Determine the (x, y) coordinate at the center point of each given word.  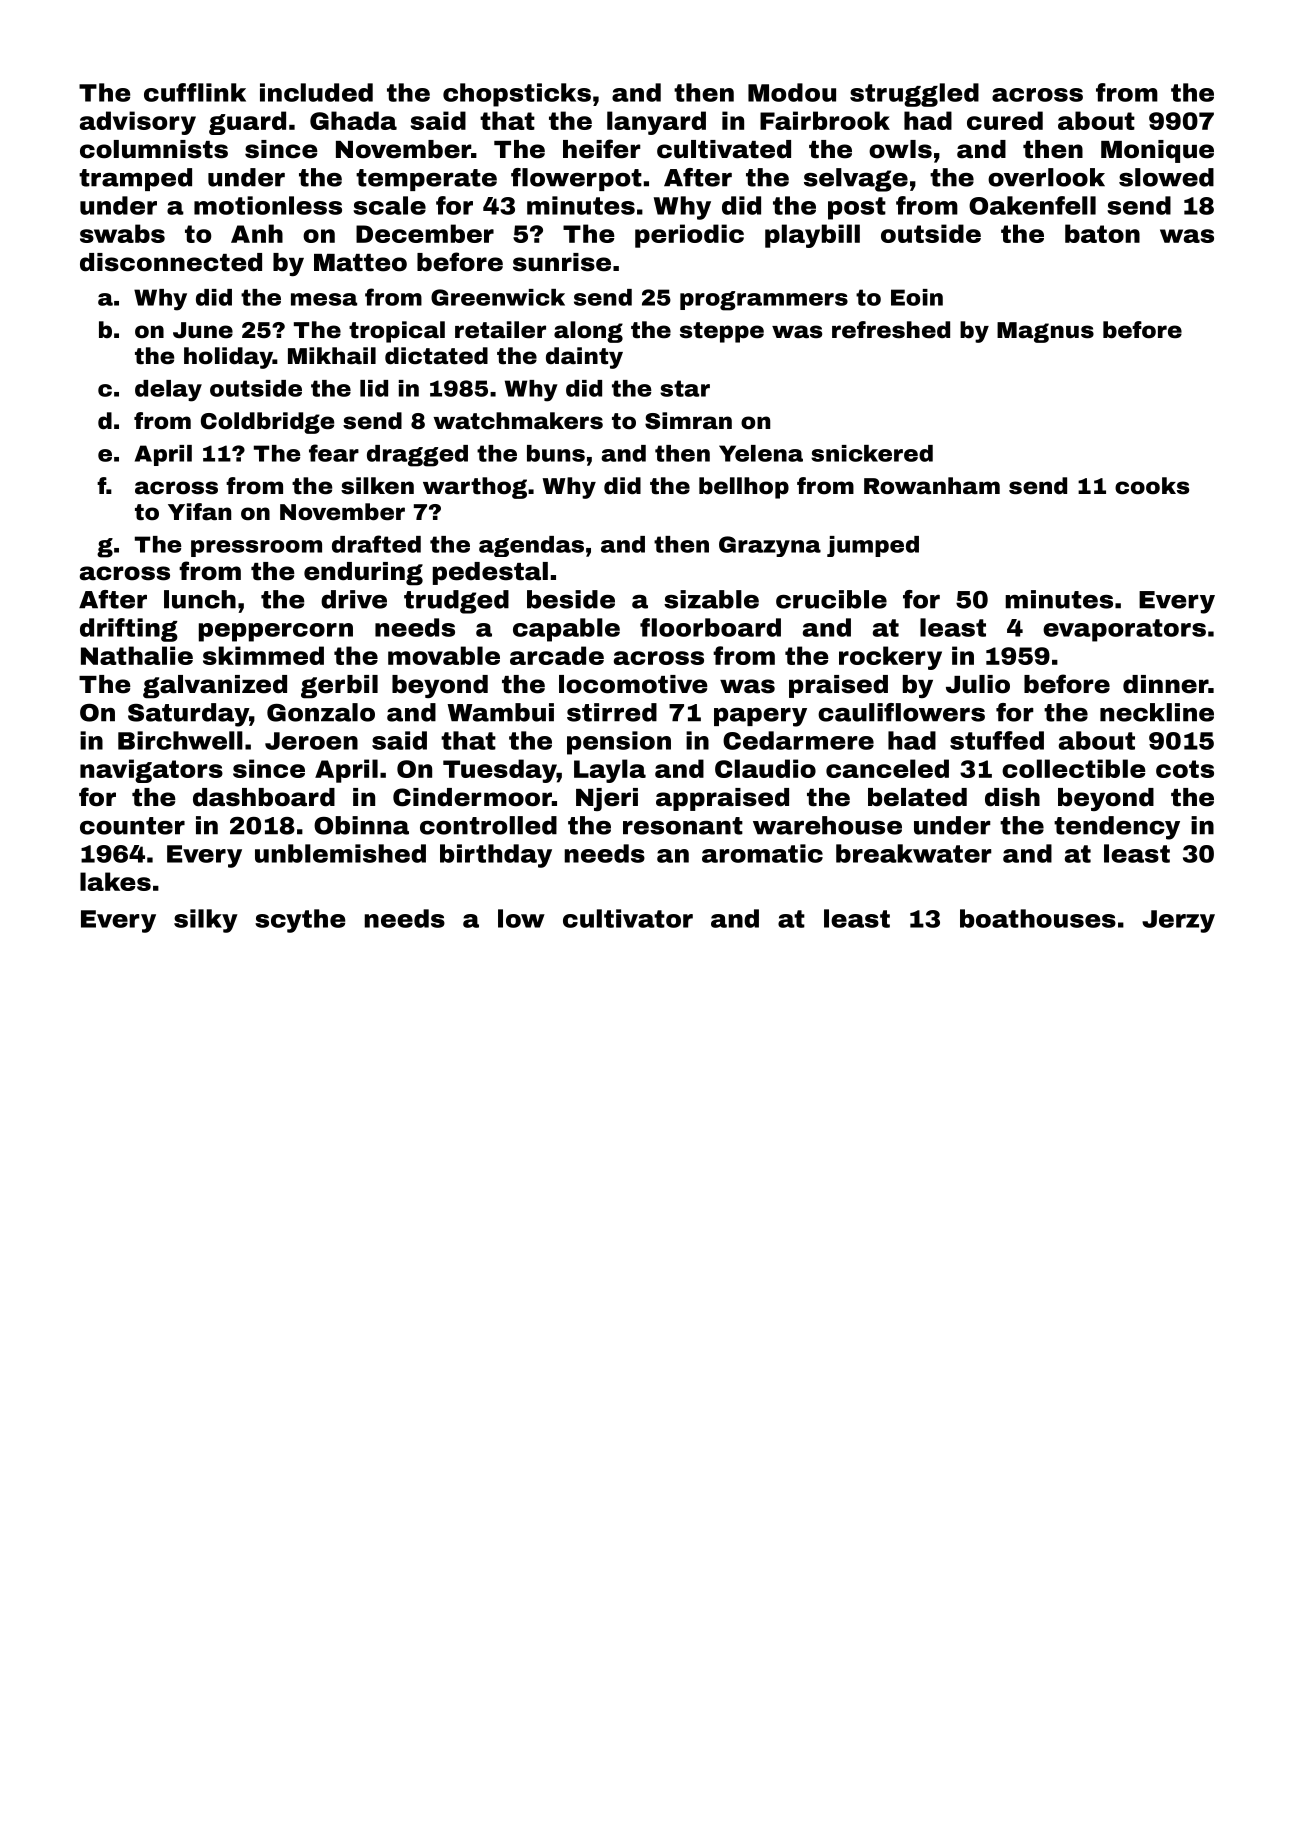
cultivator (628, 918)
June (203, 330)
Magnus (1045, 332)
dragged (417, 456)
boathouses (1038, 918)
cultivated (724, 149)
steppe (722, 332)
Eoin (917, 297)
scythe (300, 921)
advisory (138, 123)
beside (571, 599)
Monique (1157, 151)
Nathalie (137, 655)
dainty (584, 358)
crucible (831, 599)
